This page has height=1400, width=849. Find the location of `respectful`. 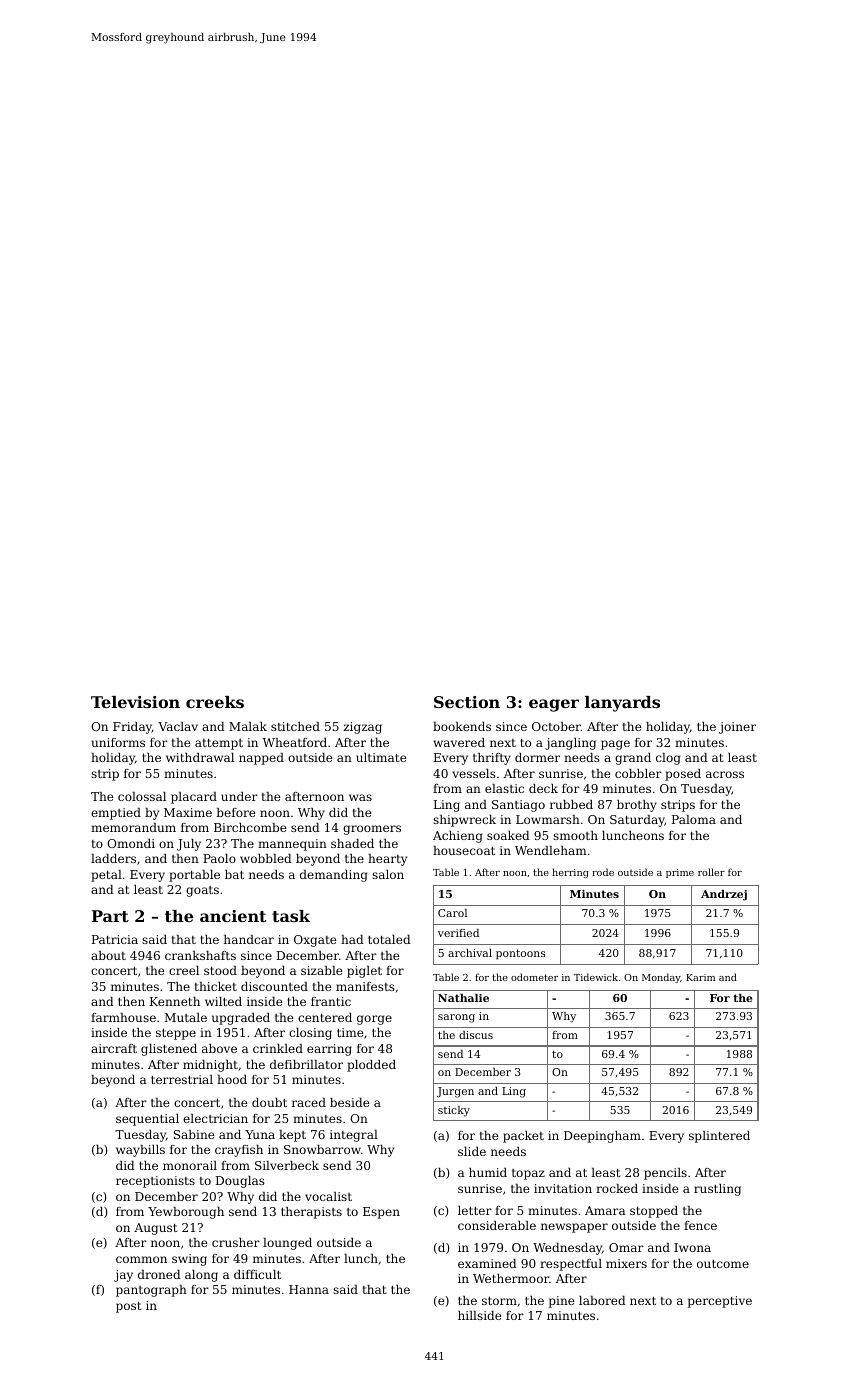

respectful is located at coordinates (571, 1265).
